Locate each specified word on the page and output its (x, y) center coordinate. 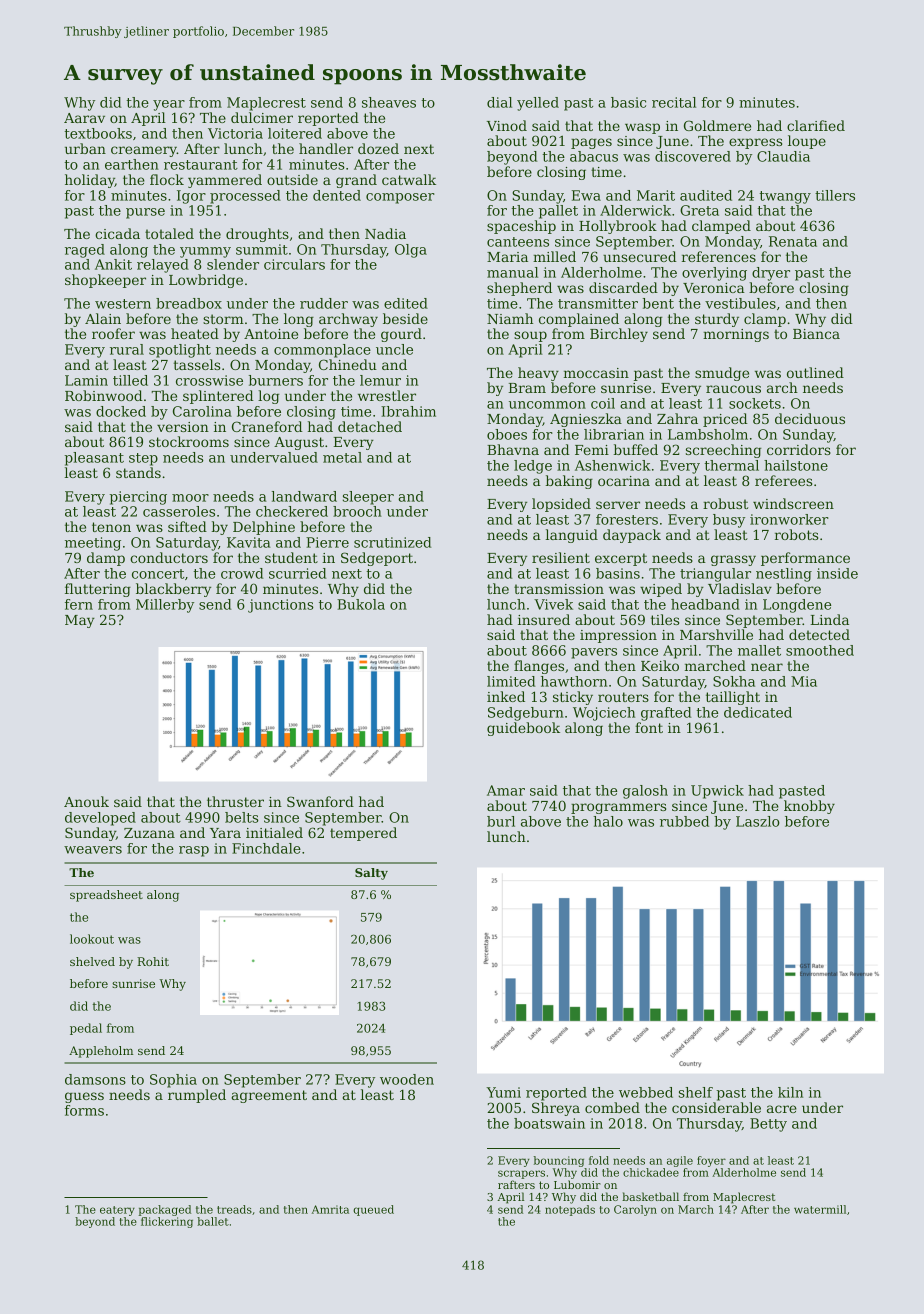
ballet (213, 1221)
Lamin (86, 380)
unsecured (640, 256)
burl (501, 821)
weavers (93, 850)
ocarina (624, 481)
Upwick (717, 792)
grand (356, 181)
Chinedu (348, 364)
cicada (117, 233)
